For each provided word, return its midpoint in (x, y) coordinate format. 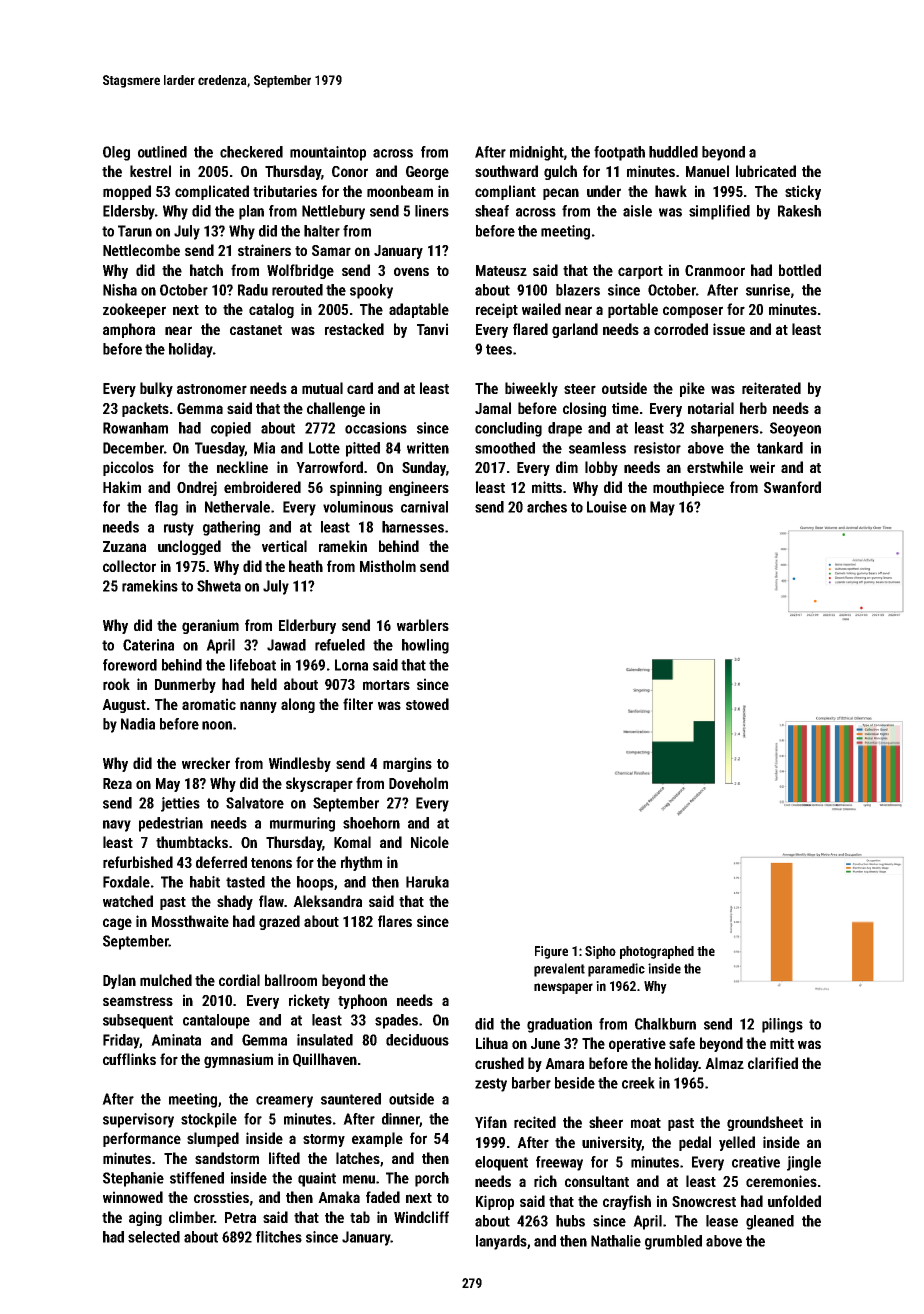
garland (575, 330)
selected (154, 1237)
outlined (162, 152)
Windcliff (421, 1217)
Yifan (491, 1122)
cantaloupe (216, 1021)
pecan (561, 194)
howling (425, 646)
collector (129, 566)
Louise (607, 507)
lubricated (766, 171)
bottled (800, 270)
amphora (129, 330)
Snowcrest (704, 1201)
